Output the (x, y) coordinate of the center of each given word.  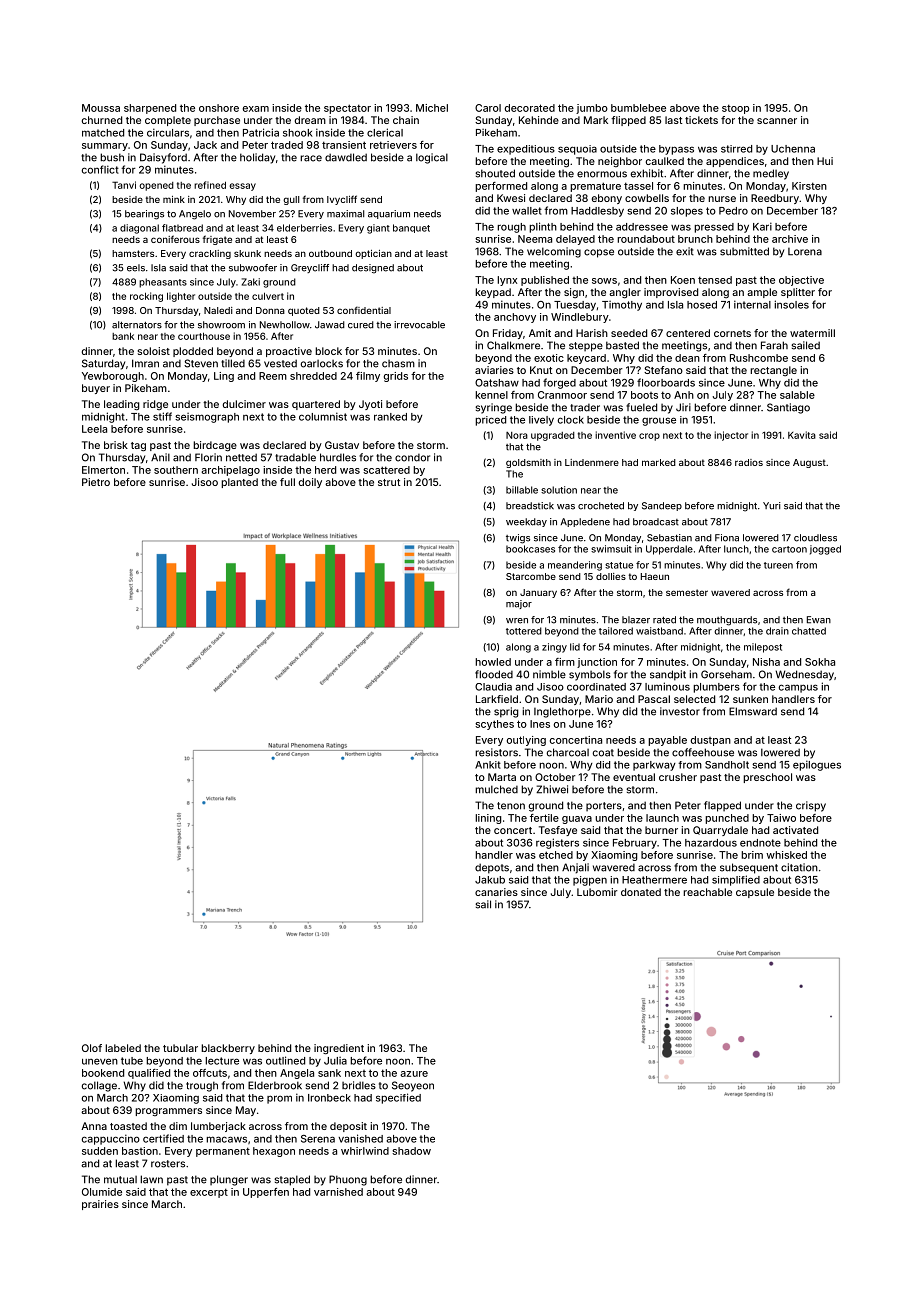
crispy (811, 806)
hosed (702, 305)
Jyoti (370, 405)
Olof (92, 1048)
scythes (494, 725)
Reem (273, 376)
